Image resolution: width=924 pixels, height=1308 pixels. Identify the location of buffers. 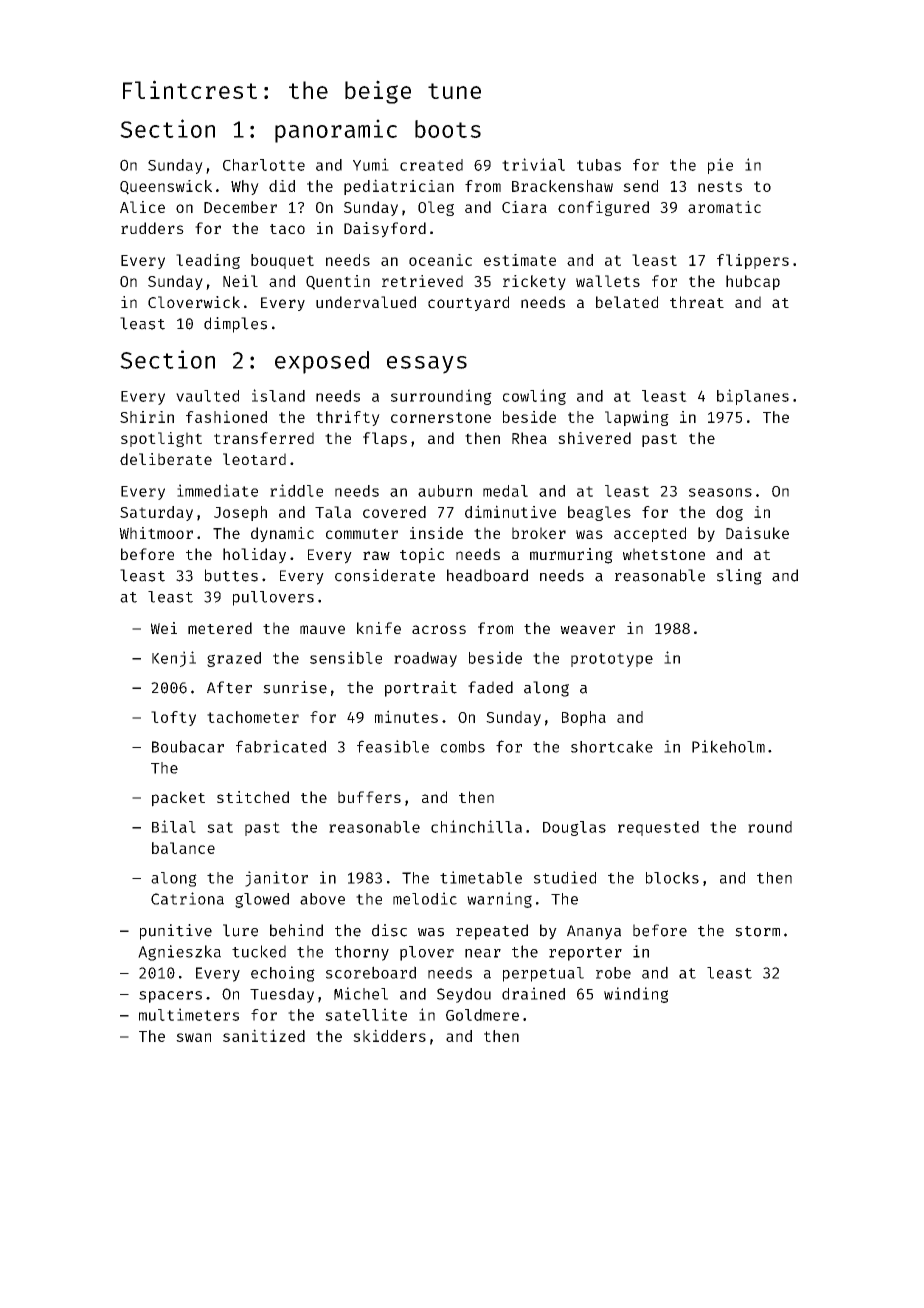
(369, 797).
